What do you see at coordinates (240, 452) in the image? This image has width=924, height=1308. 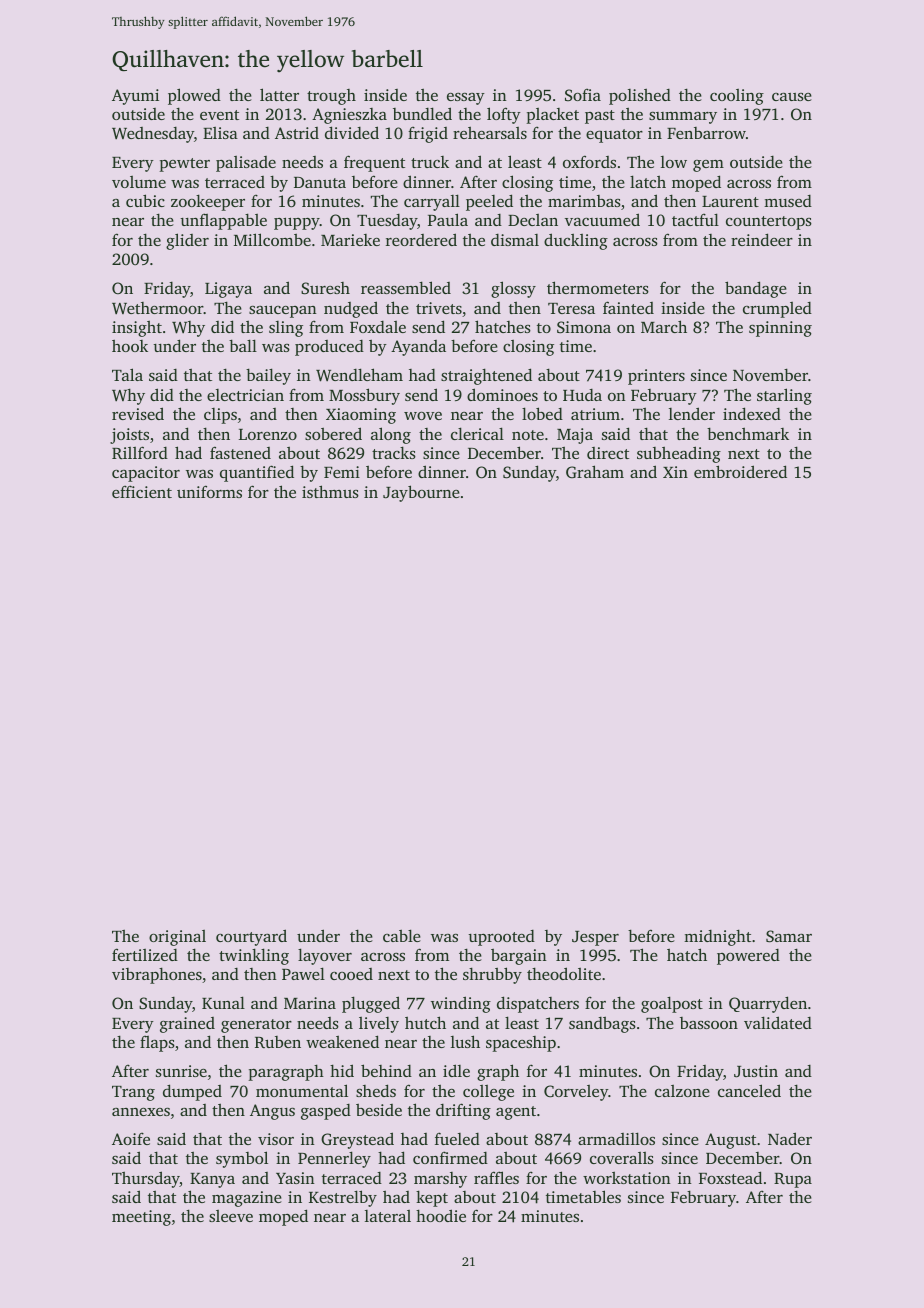 I see `fastened` at bounding box center [240, 452].
